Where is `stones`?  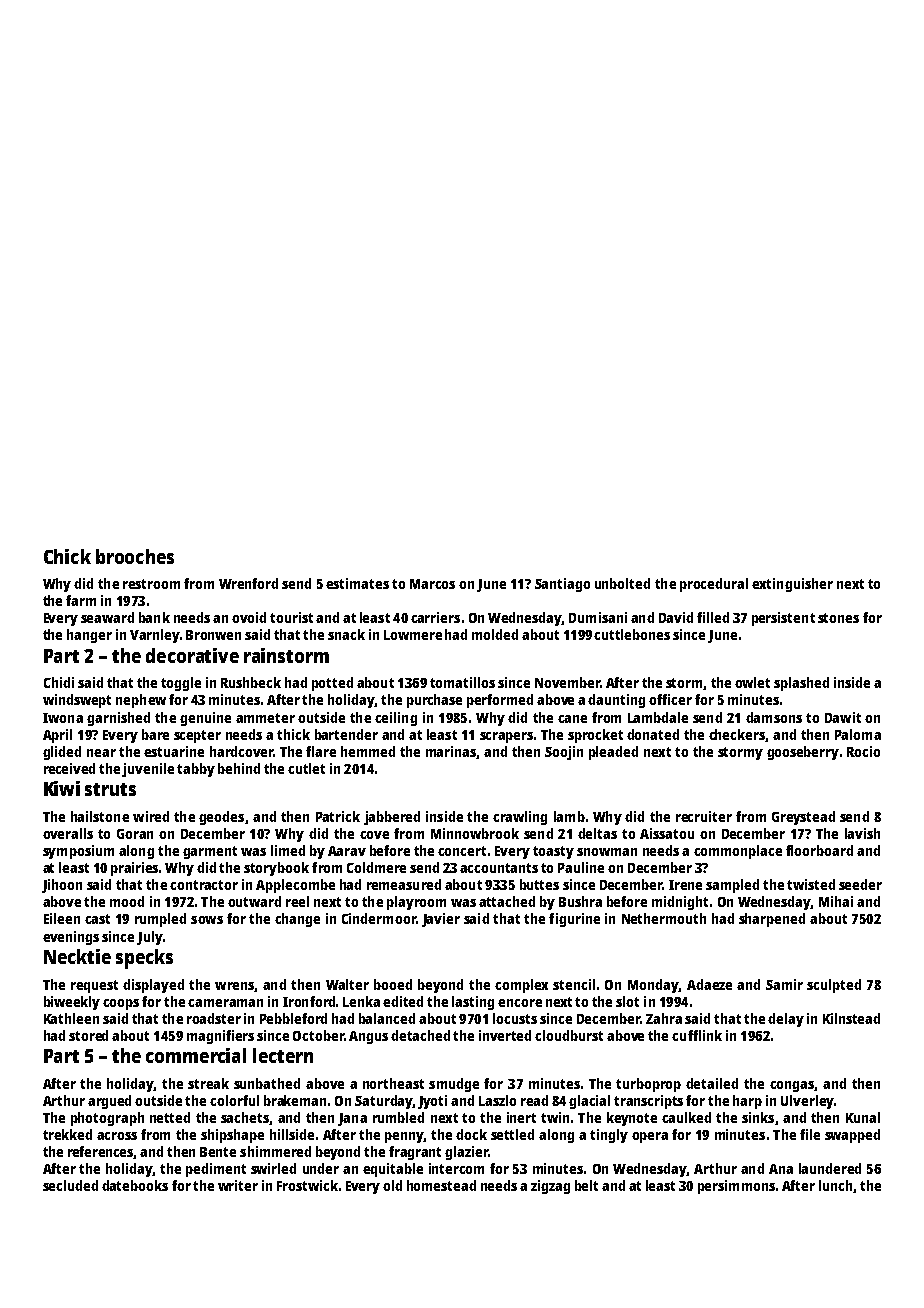
stones is located at coordinates (838, 618).
